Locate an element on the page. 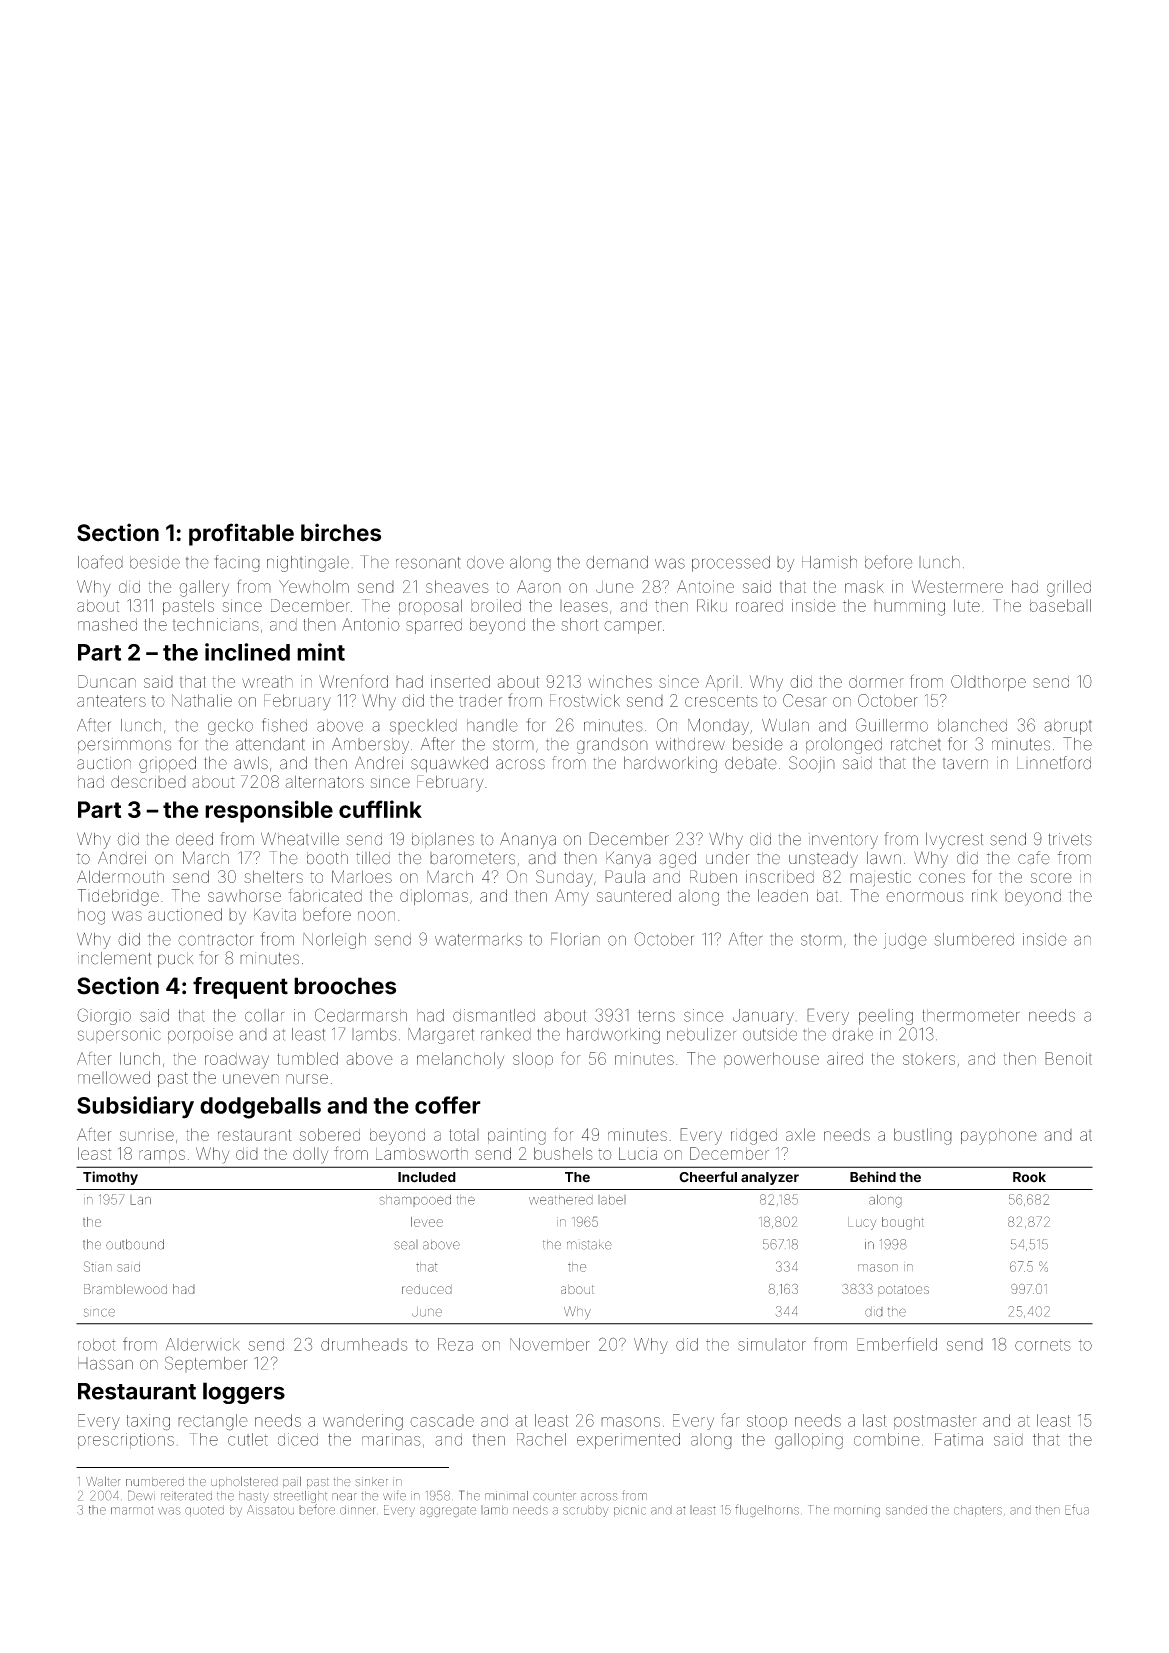 This image has height=1653, width=1169. mashed is located at coordinates (107, 624).
